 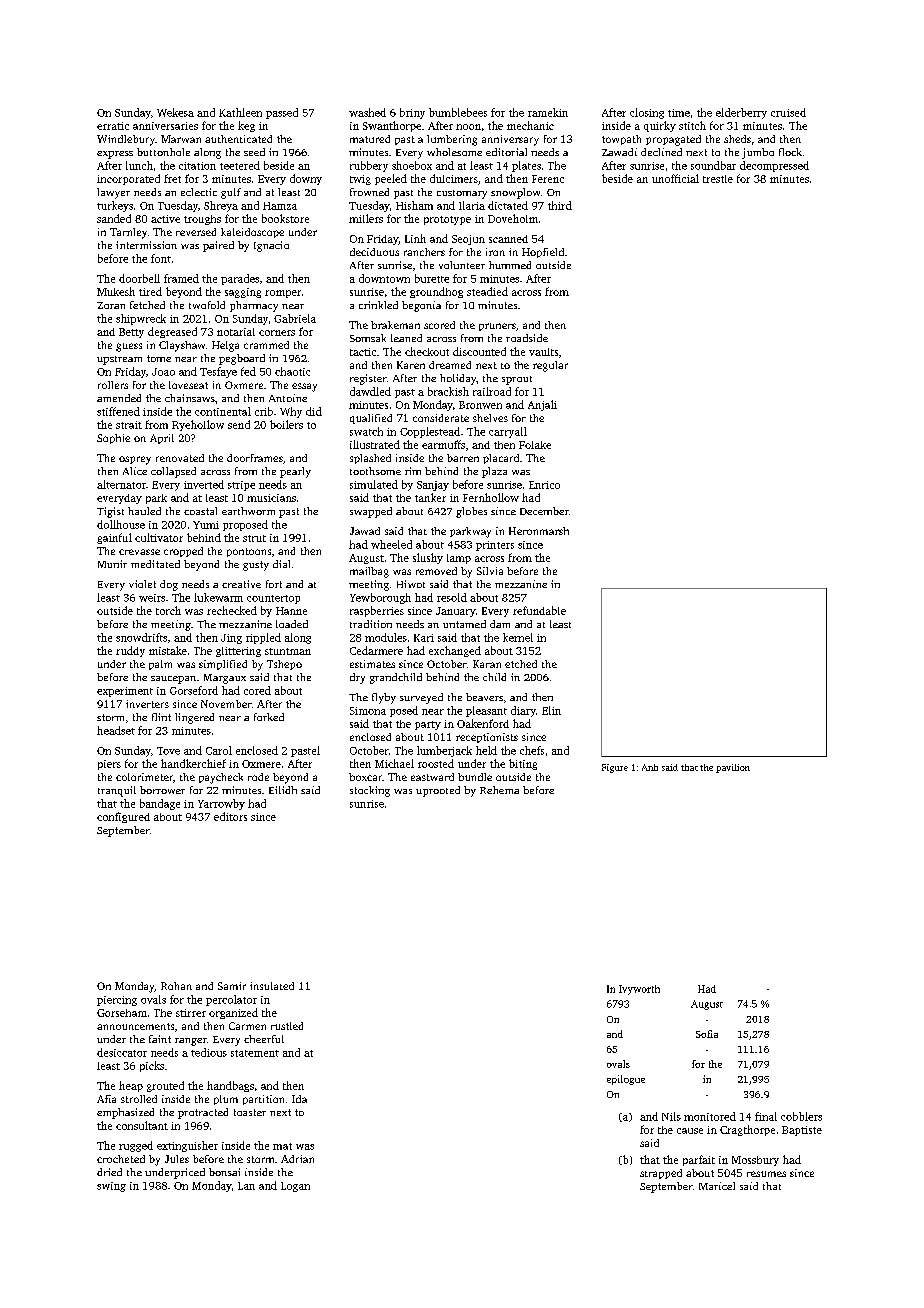 What do you see at coordinates (626, 1080) in the image?
I see `epilogue` at bounding box center [626, 1080].
